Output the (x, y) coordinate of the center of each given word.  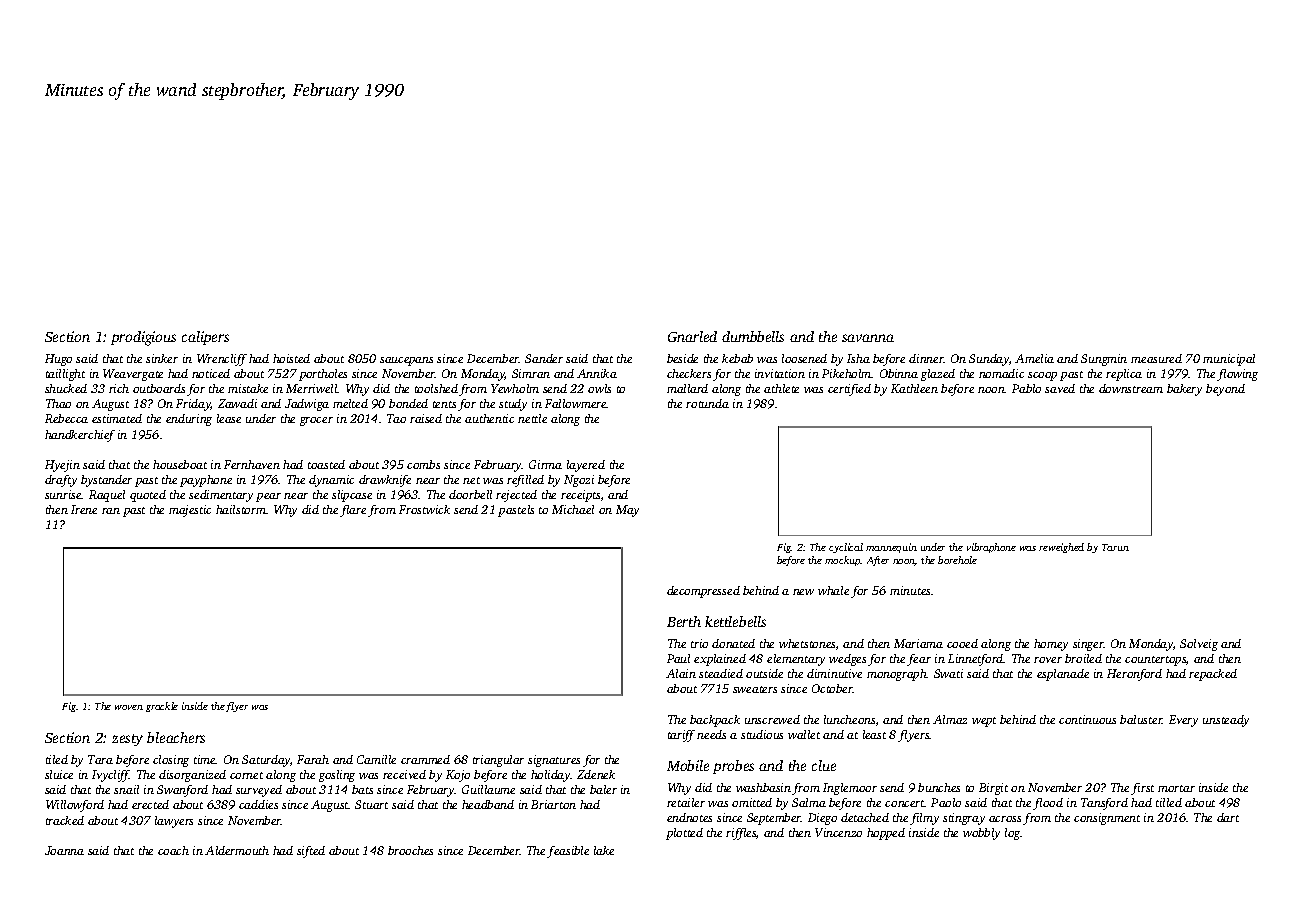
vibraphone (991, 548)
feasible (568, 852)
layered (586, 466)
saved (1060, 388)
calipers (205, 338)
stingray (964, 819)
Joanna (64, 850)
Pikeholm (847, 373)
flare (353, 511)
